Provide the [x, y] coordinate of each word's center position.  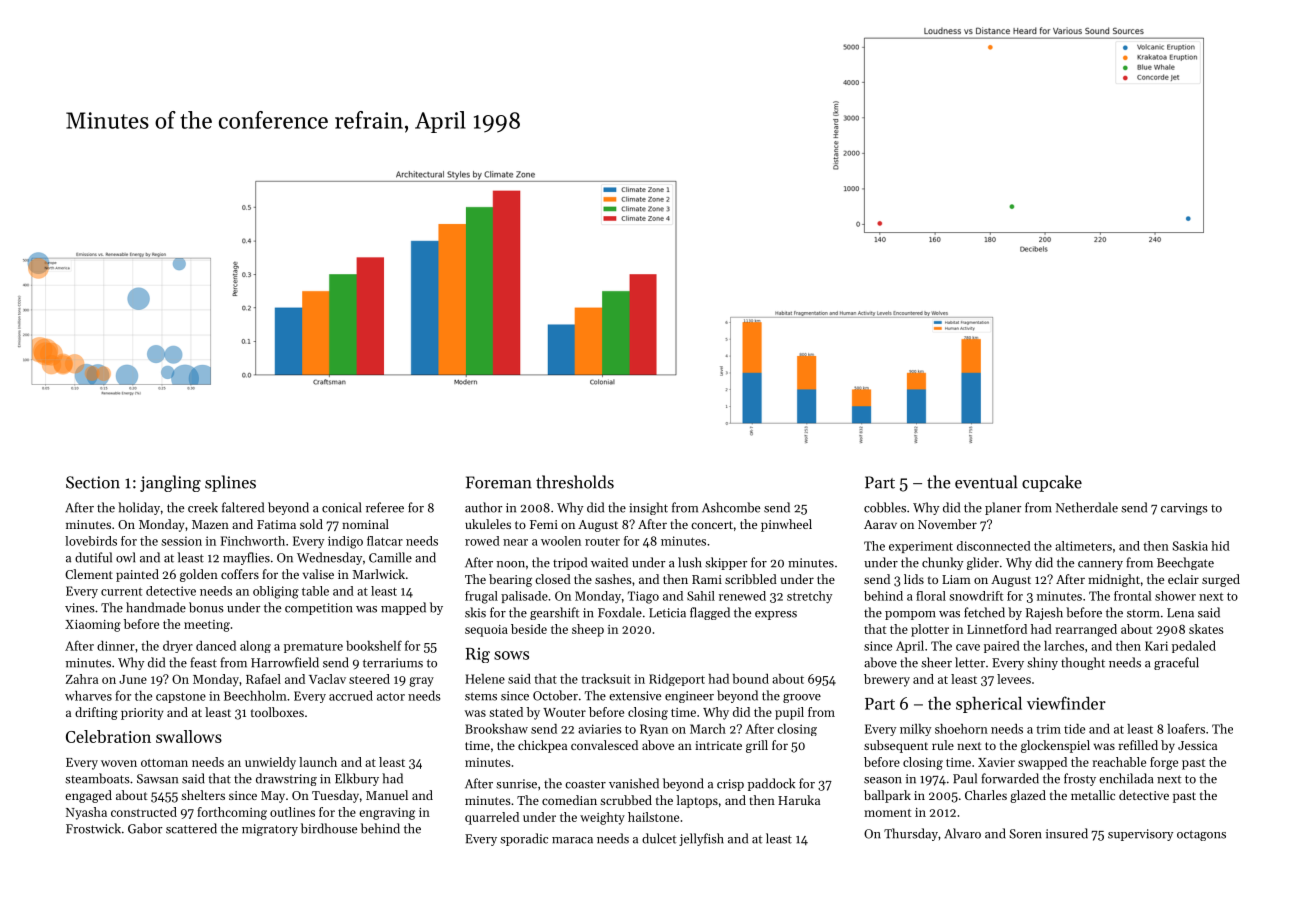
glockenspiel [1055, 746]
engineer [689, 697]
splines [230, 483]
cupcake [1052, 483]
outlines [292, 812]
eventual [986, 482]
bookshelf [374, 645]
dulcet [659, 838]
